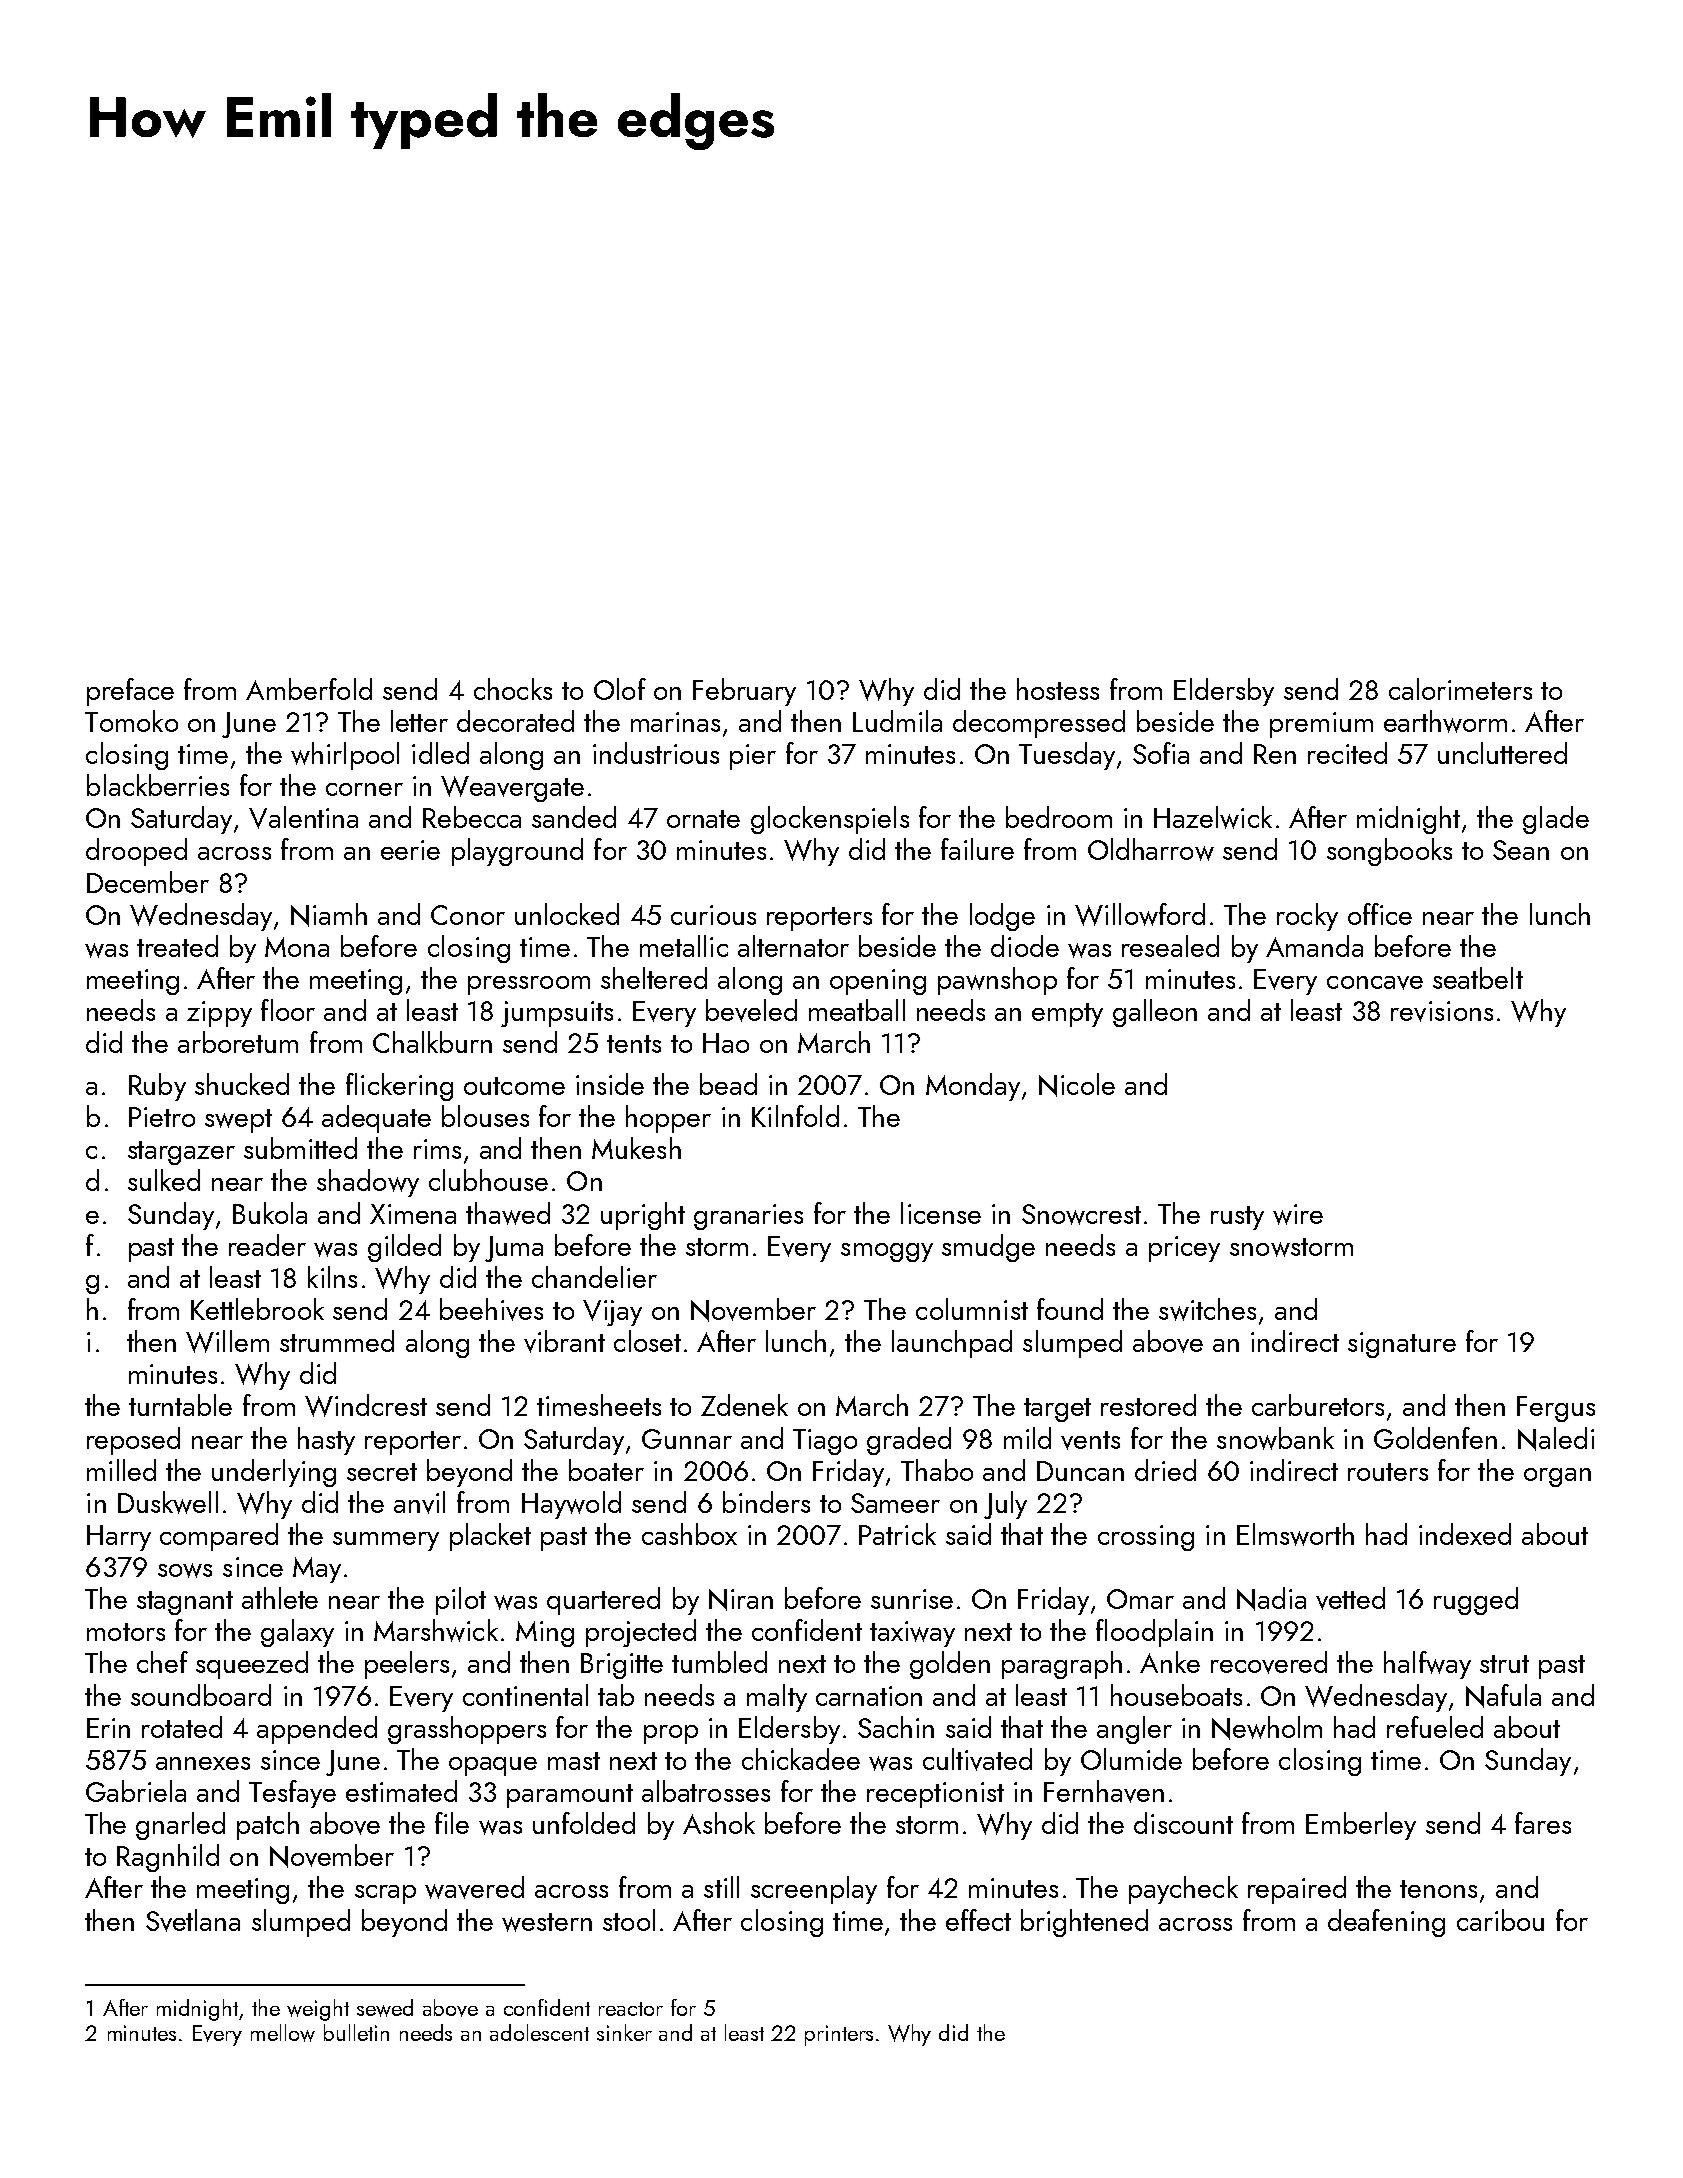 The width and height of the screenshot is (1683, 2178). Describe the element at coordinates (631, 2009) in the screenshot. I see `reactor` at that location.
